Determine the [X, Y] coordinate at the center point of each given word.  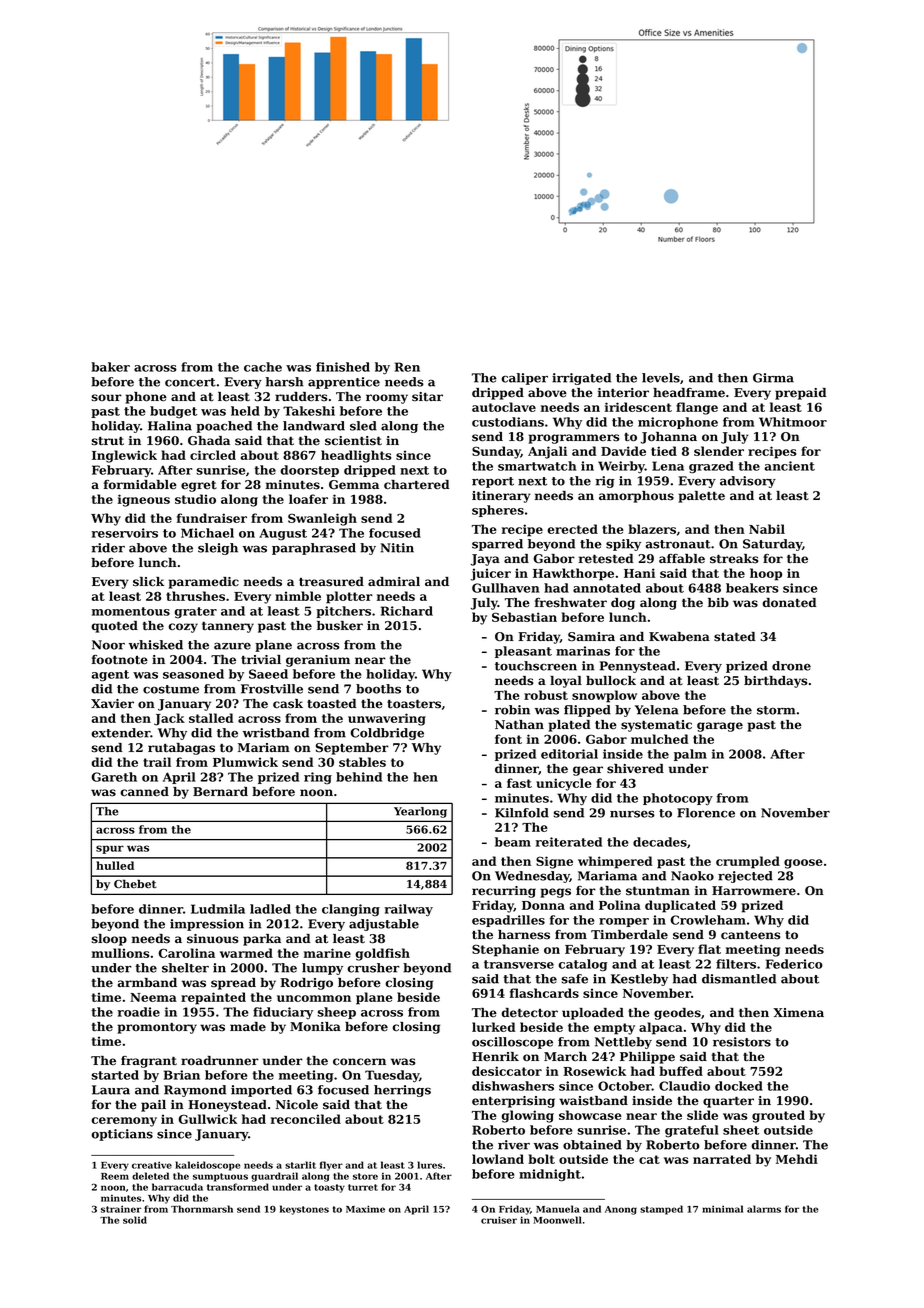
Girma [773, 378]
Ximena [798, 1012]
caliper [525, 379]
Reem [115, 1176]
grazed [711, 467]
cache [263, 367]
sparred [497, 545]
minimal [722, 1209]
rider [108, 548]
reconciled [306, 1119]
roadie [138, 1012]
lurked [493, 1027]
